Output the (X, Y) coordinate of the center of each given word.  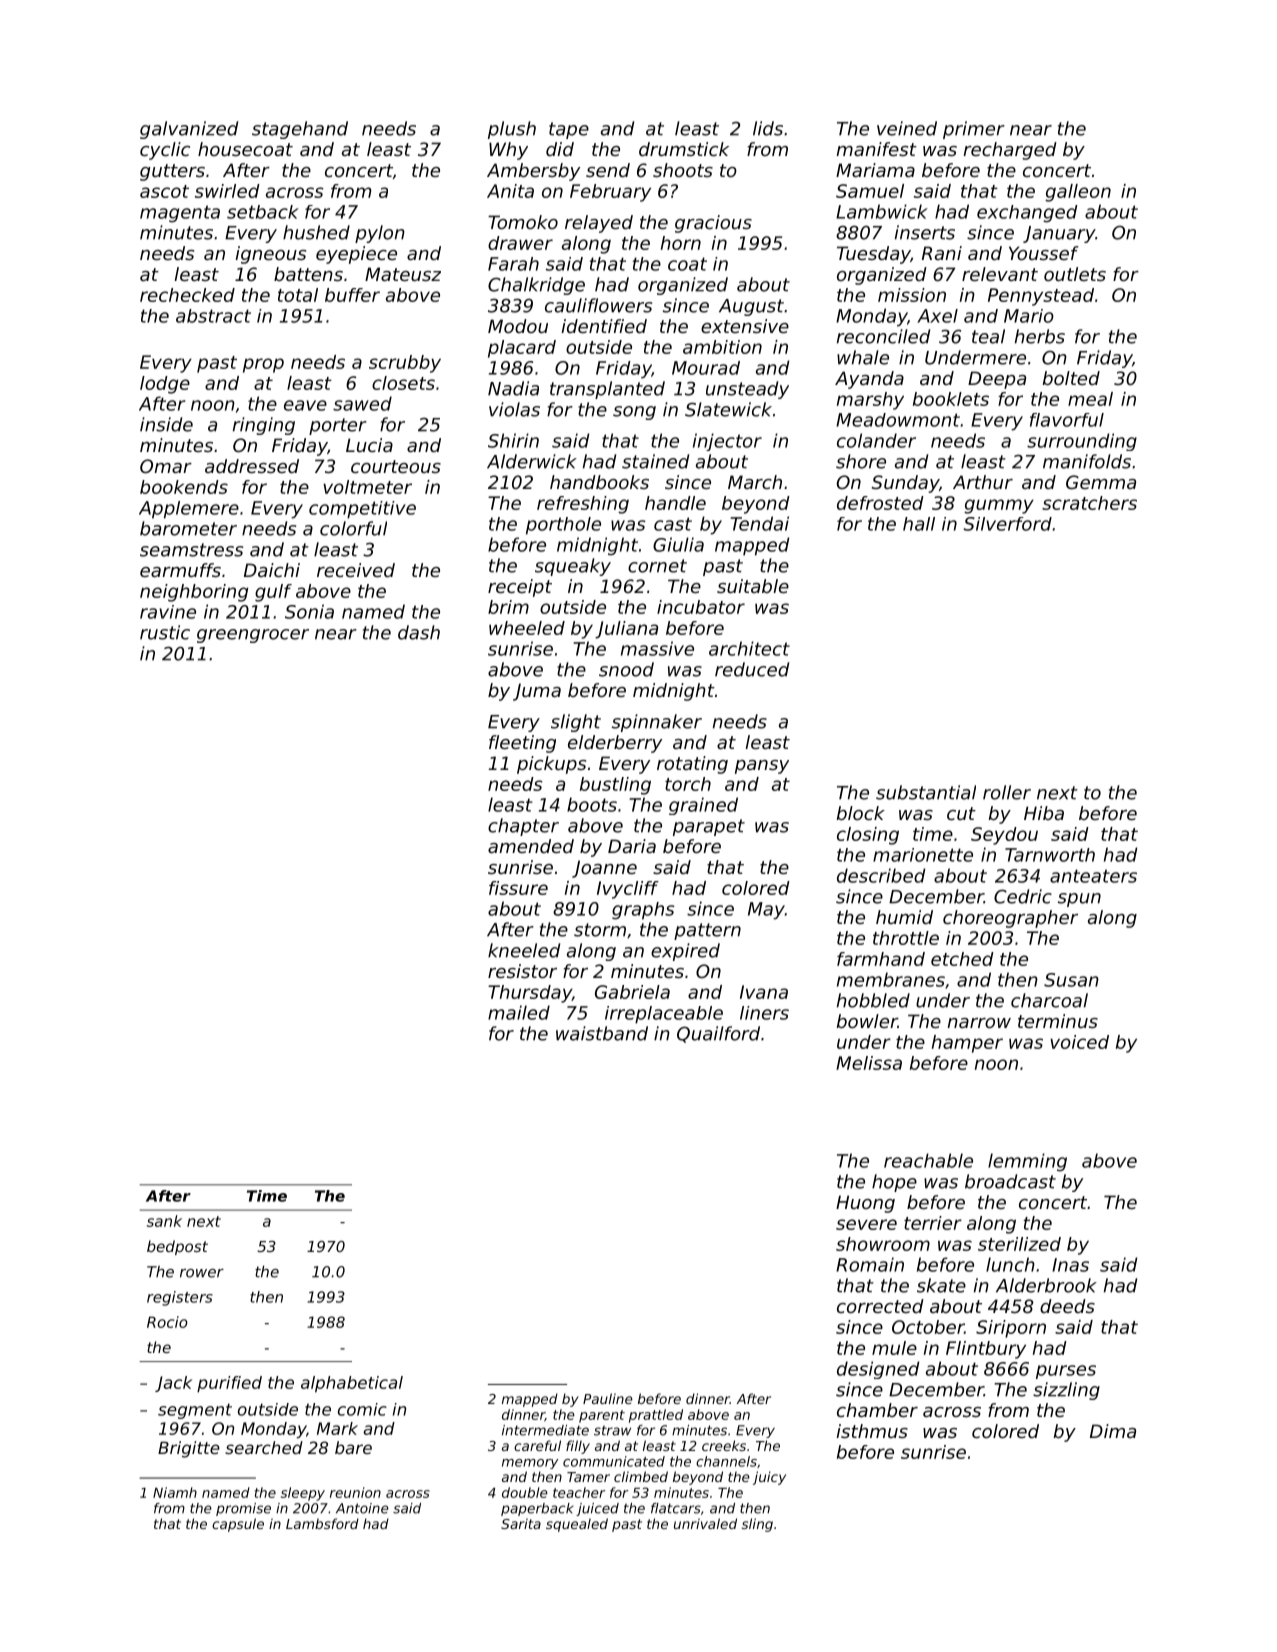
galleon (1078, 193)
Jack (173, 1384)
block (861, 813)
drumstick (684, 149)
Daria (632, 846)
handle (675, 503)
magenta (180, 214)
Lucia (369, 445)
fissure (518, 888)
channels (726, 1461)
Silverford (1007, 524)
